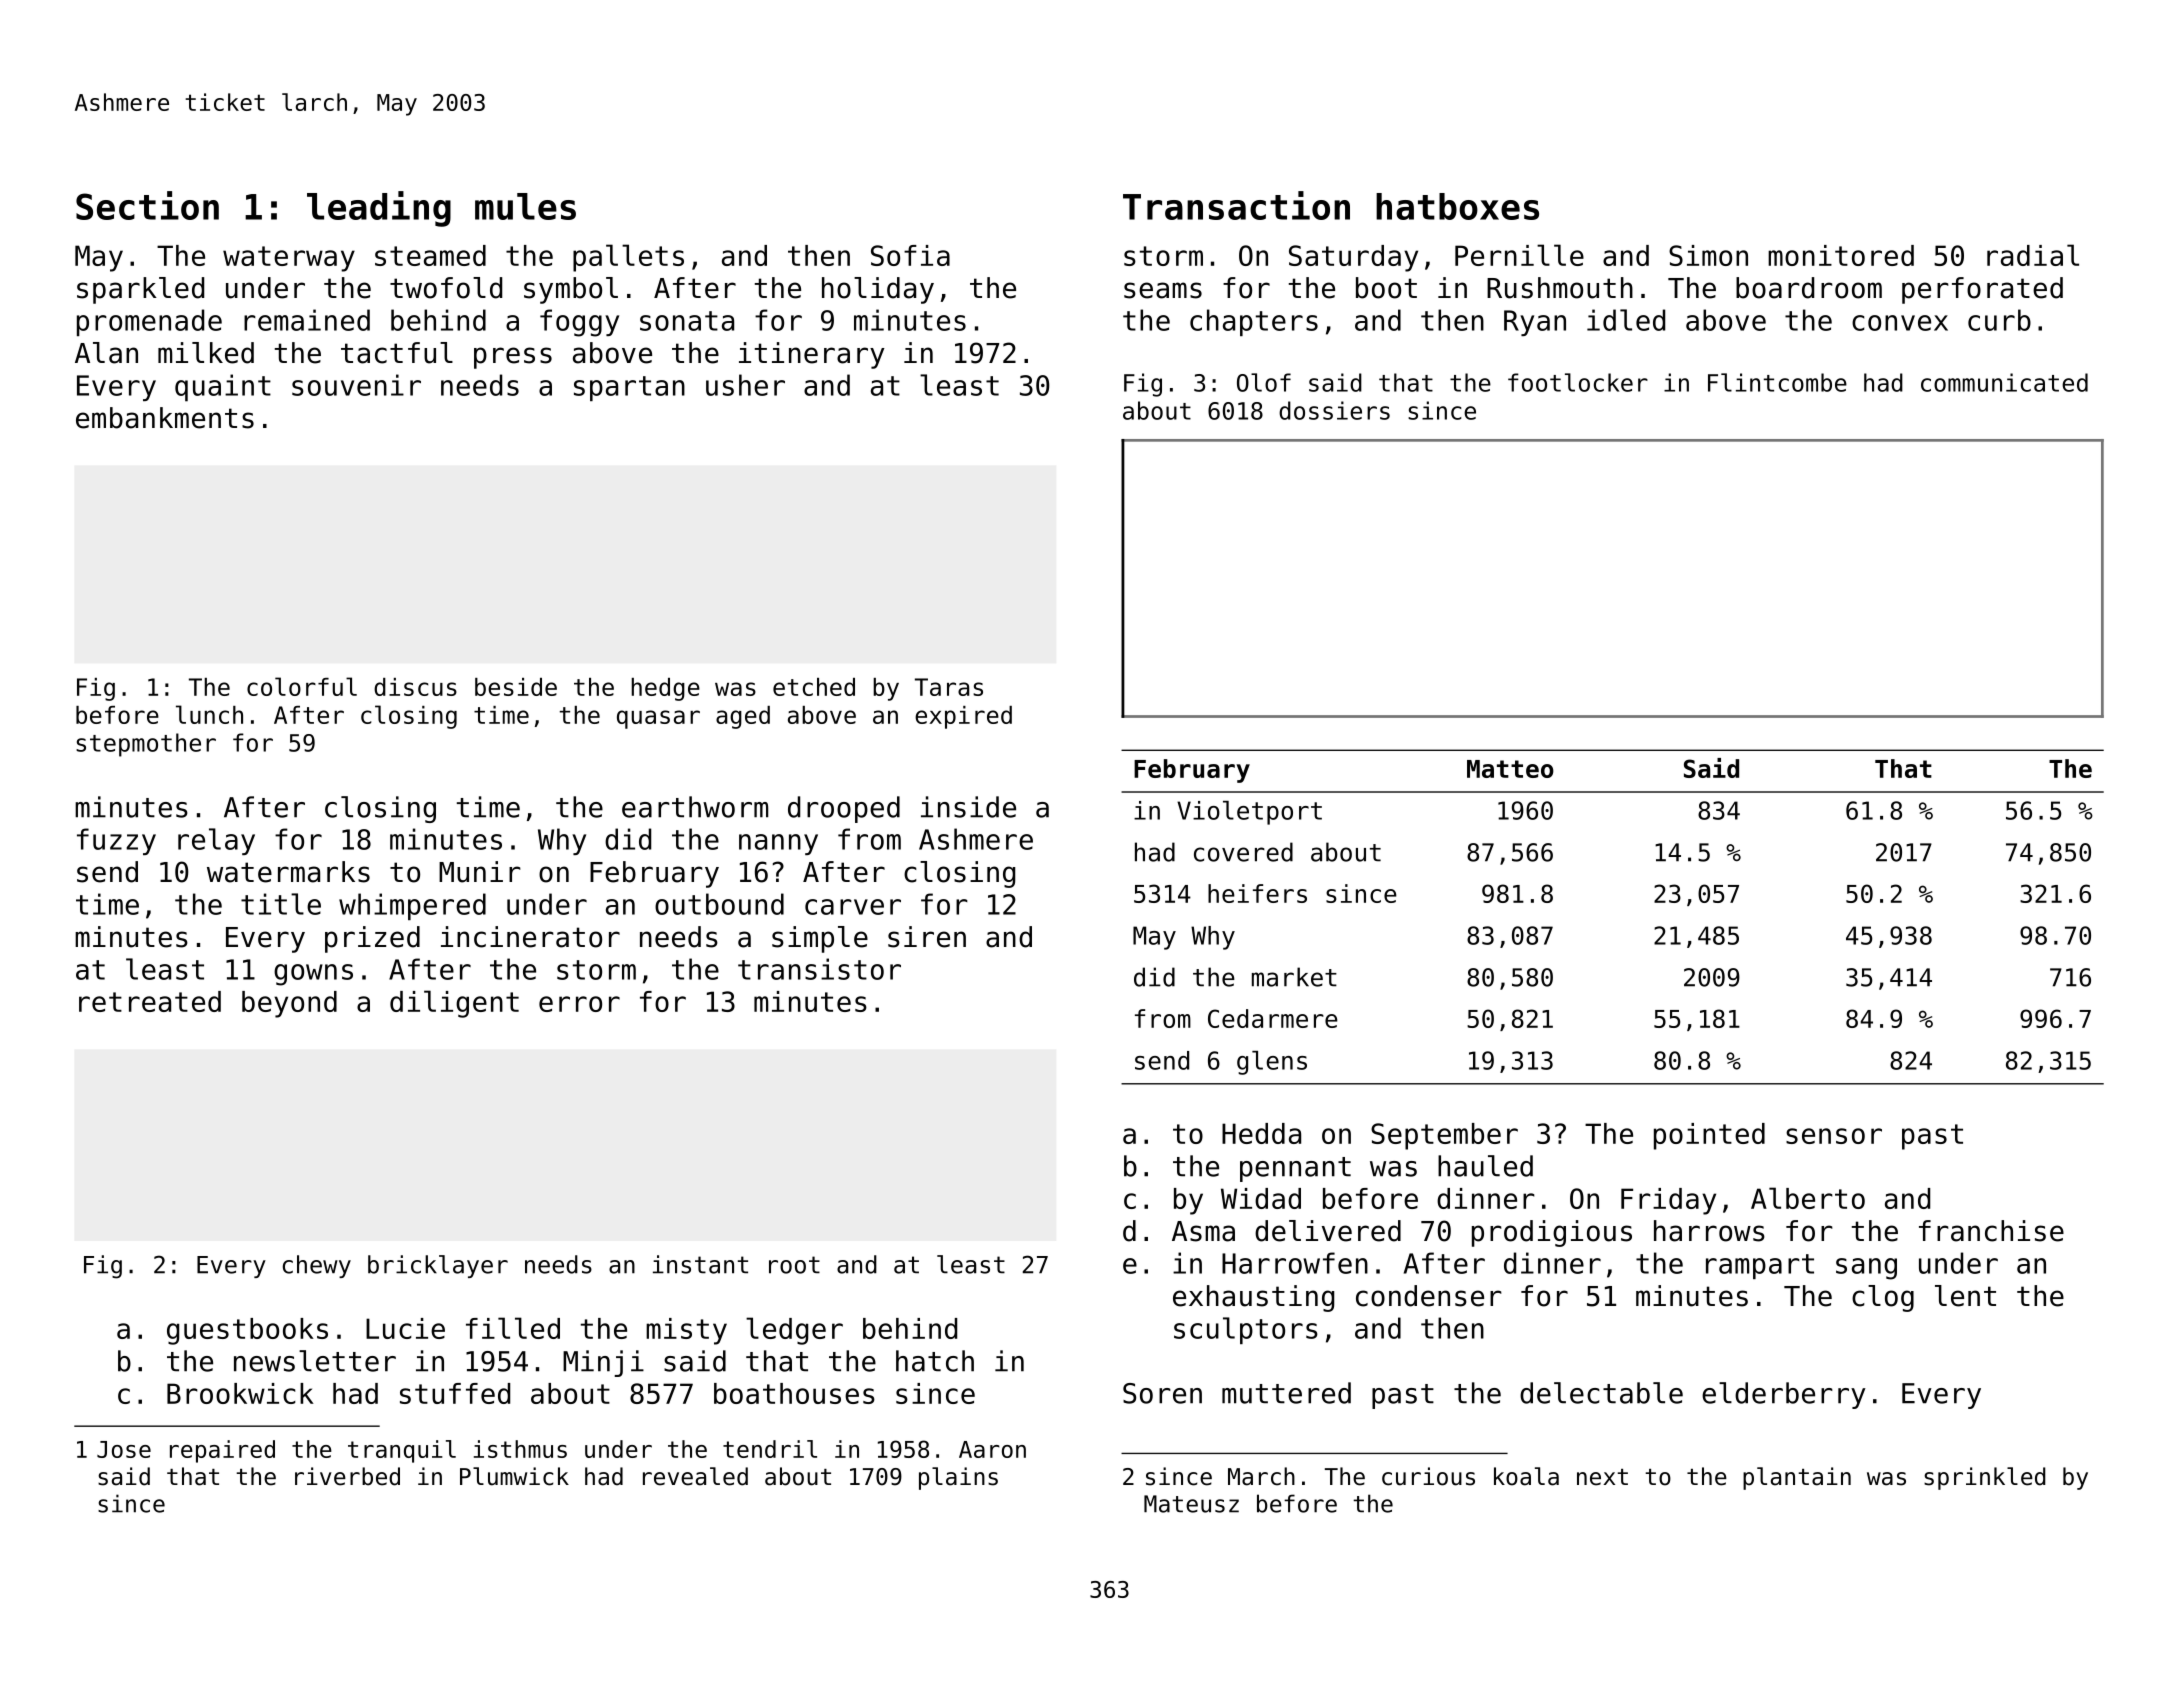 Image resolution: width=2178 pixels, height=1683 pixels. Describe the element at coordinates (1510, 769) in the document. I see `Matteo` at that location.
